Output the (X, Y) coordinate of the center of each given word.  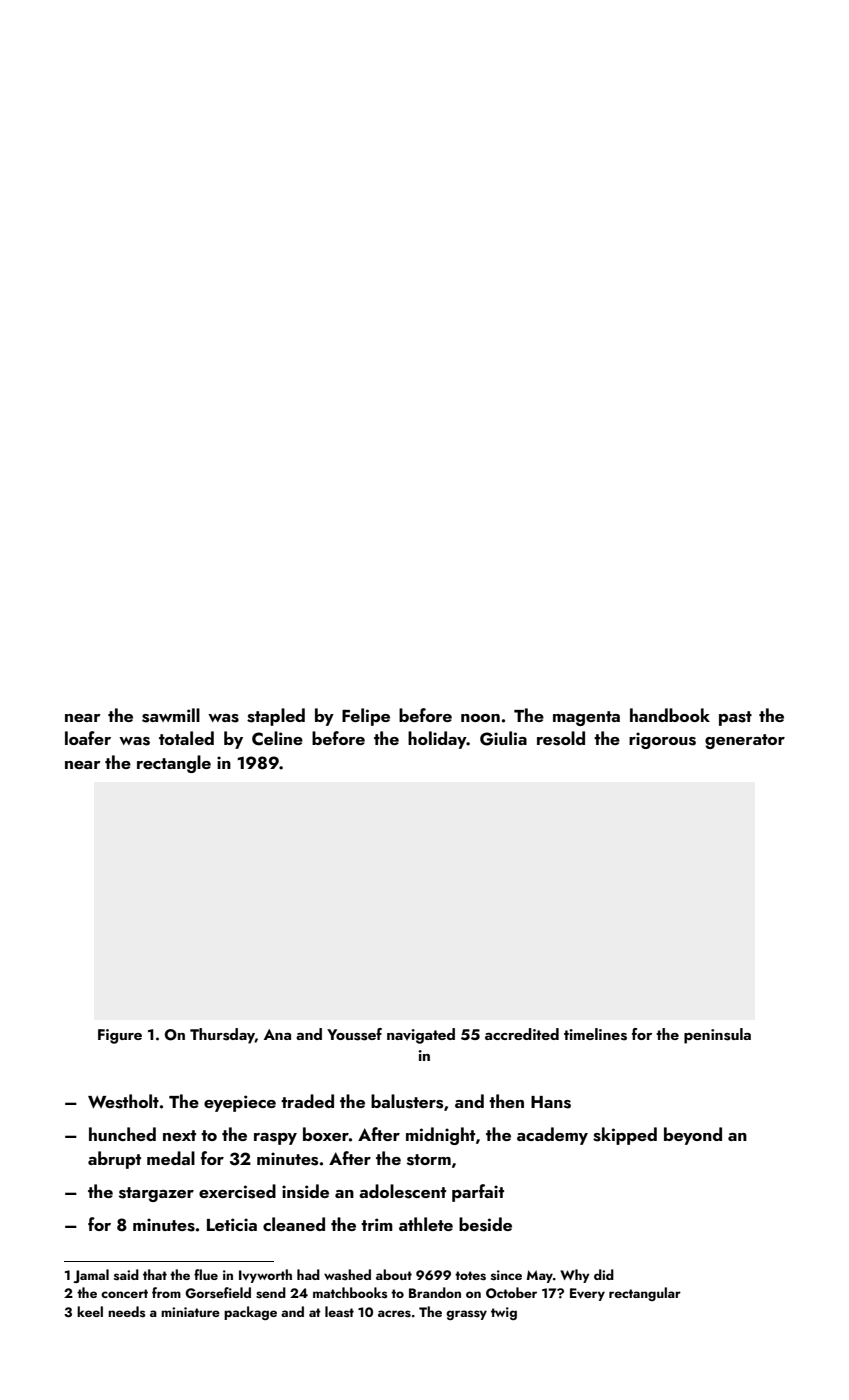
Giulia (503, 738)
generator (745, 741)
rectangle (174, 764)
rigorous (662, 740)
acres (394, 1314)
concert (124, 1293)
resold (561, 738)
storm (429, 1160)
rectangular (645, 1294)
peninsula (717, 1036)
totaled (186, 738)
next (179, 1135)
